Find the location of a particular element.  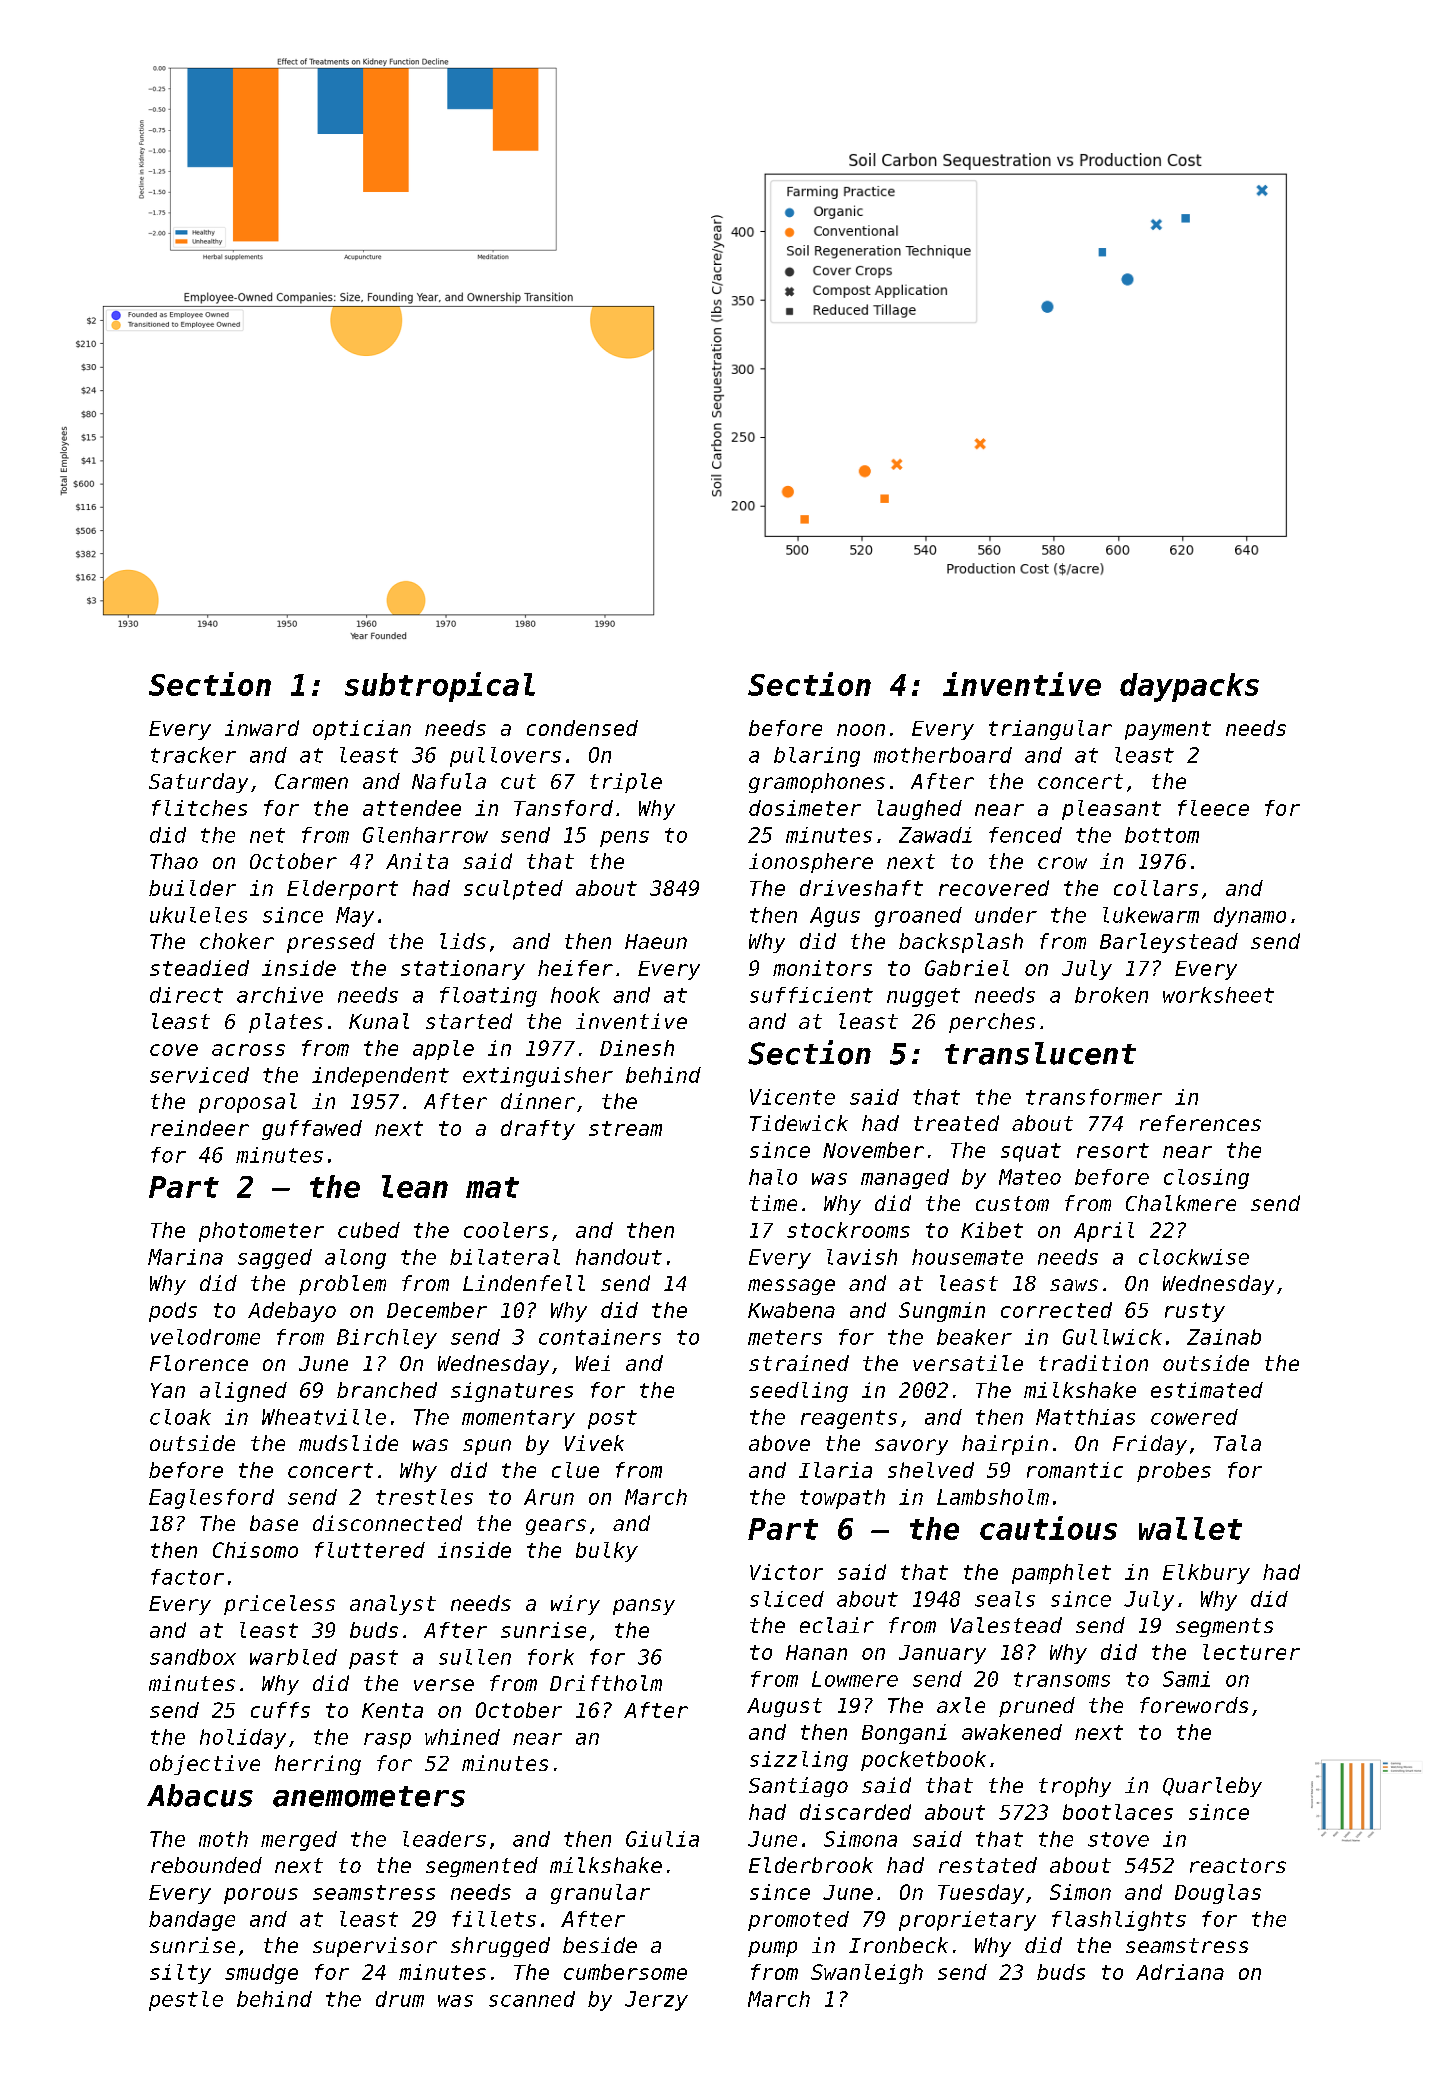

subtropical is located at coordinates (440, 687).
